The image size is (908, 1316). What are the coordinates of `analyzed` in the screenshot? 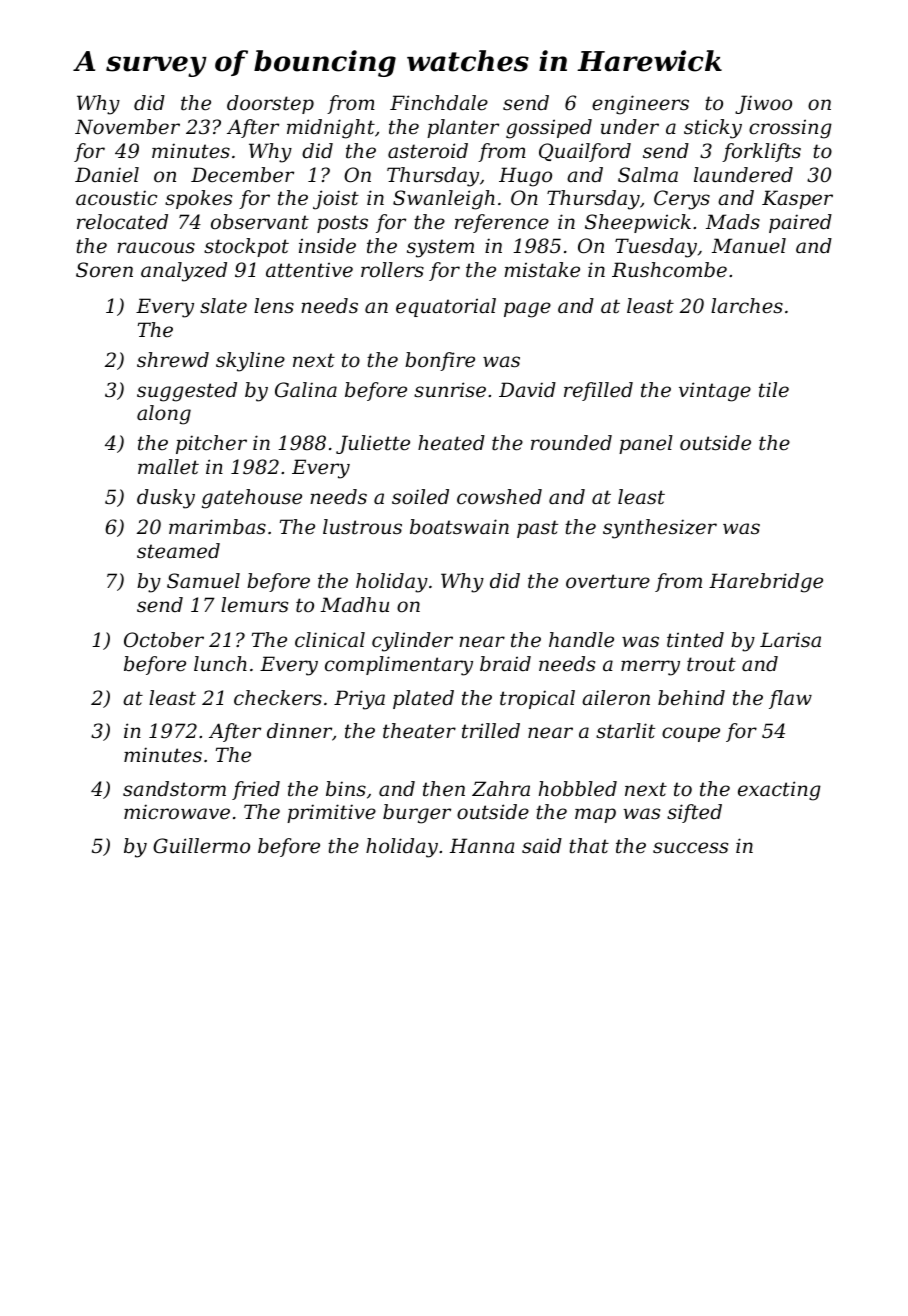 It's located at (184, 272).
